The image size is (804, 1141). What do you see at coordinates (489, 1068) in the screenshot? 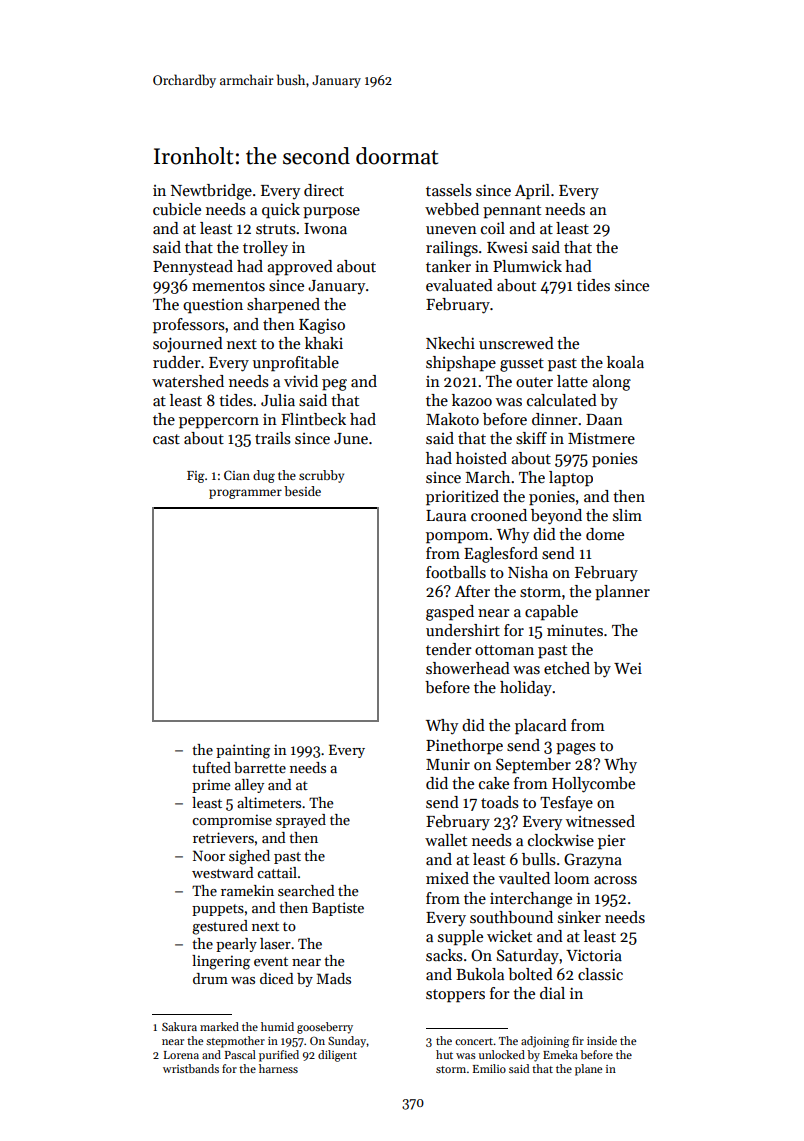
I see `Emilio` at bounding box center [489, 1068].
